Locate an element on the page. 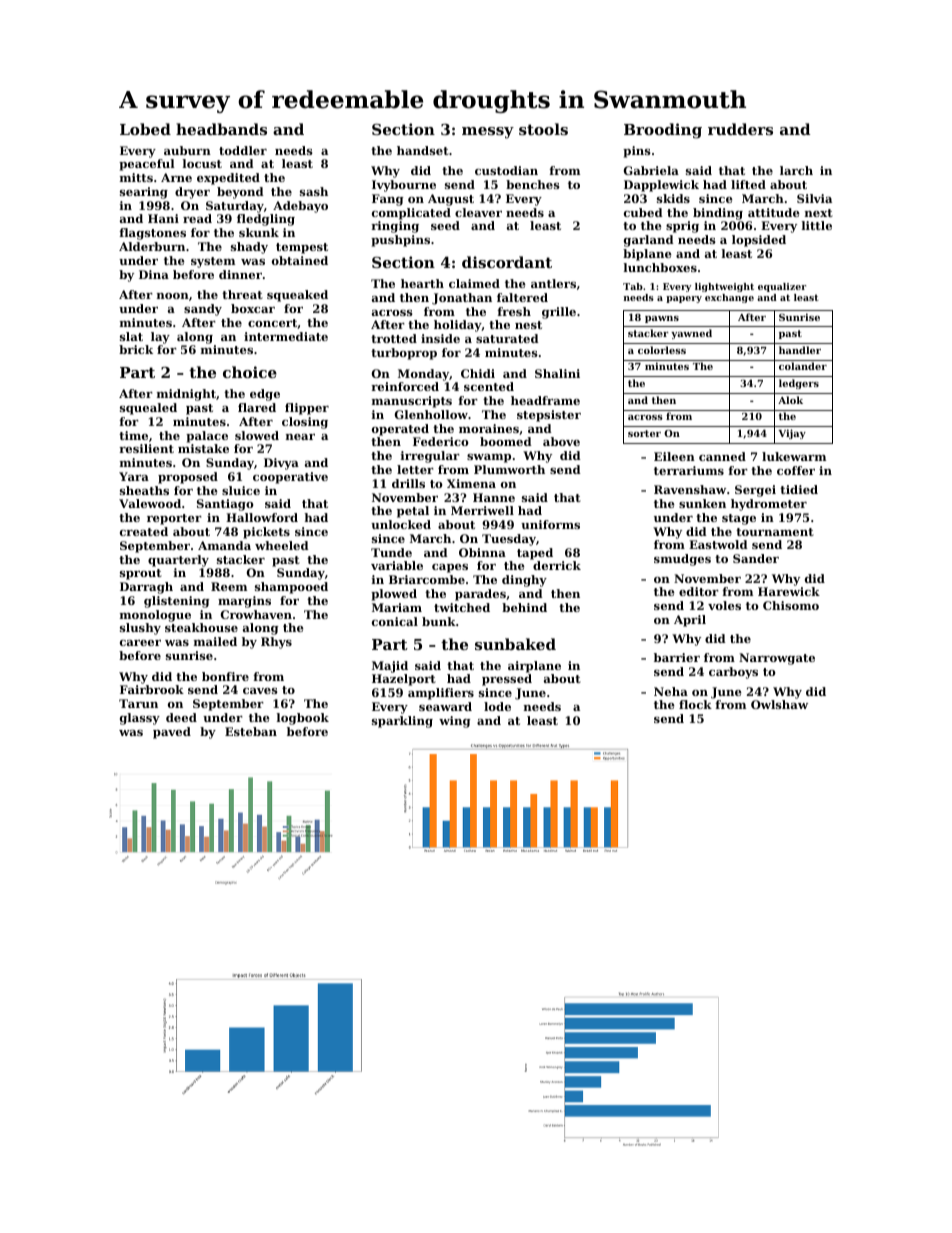 This page has width=952, height=1233. searing is located at coordinates (144, 193).
